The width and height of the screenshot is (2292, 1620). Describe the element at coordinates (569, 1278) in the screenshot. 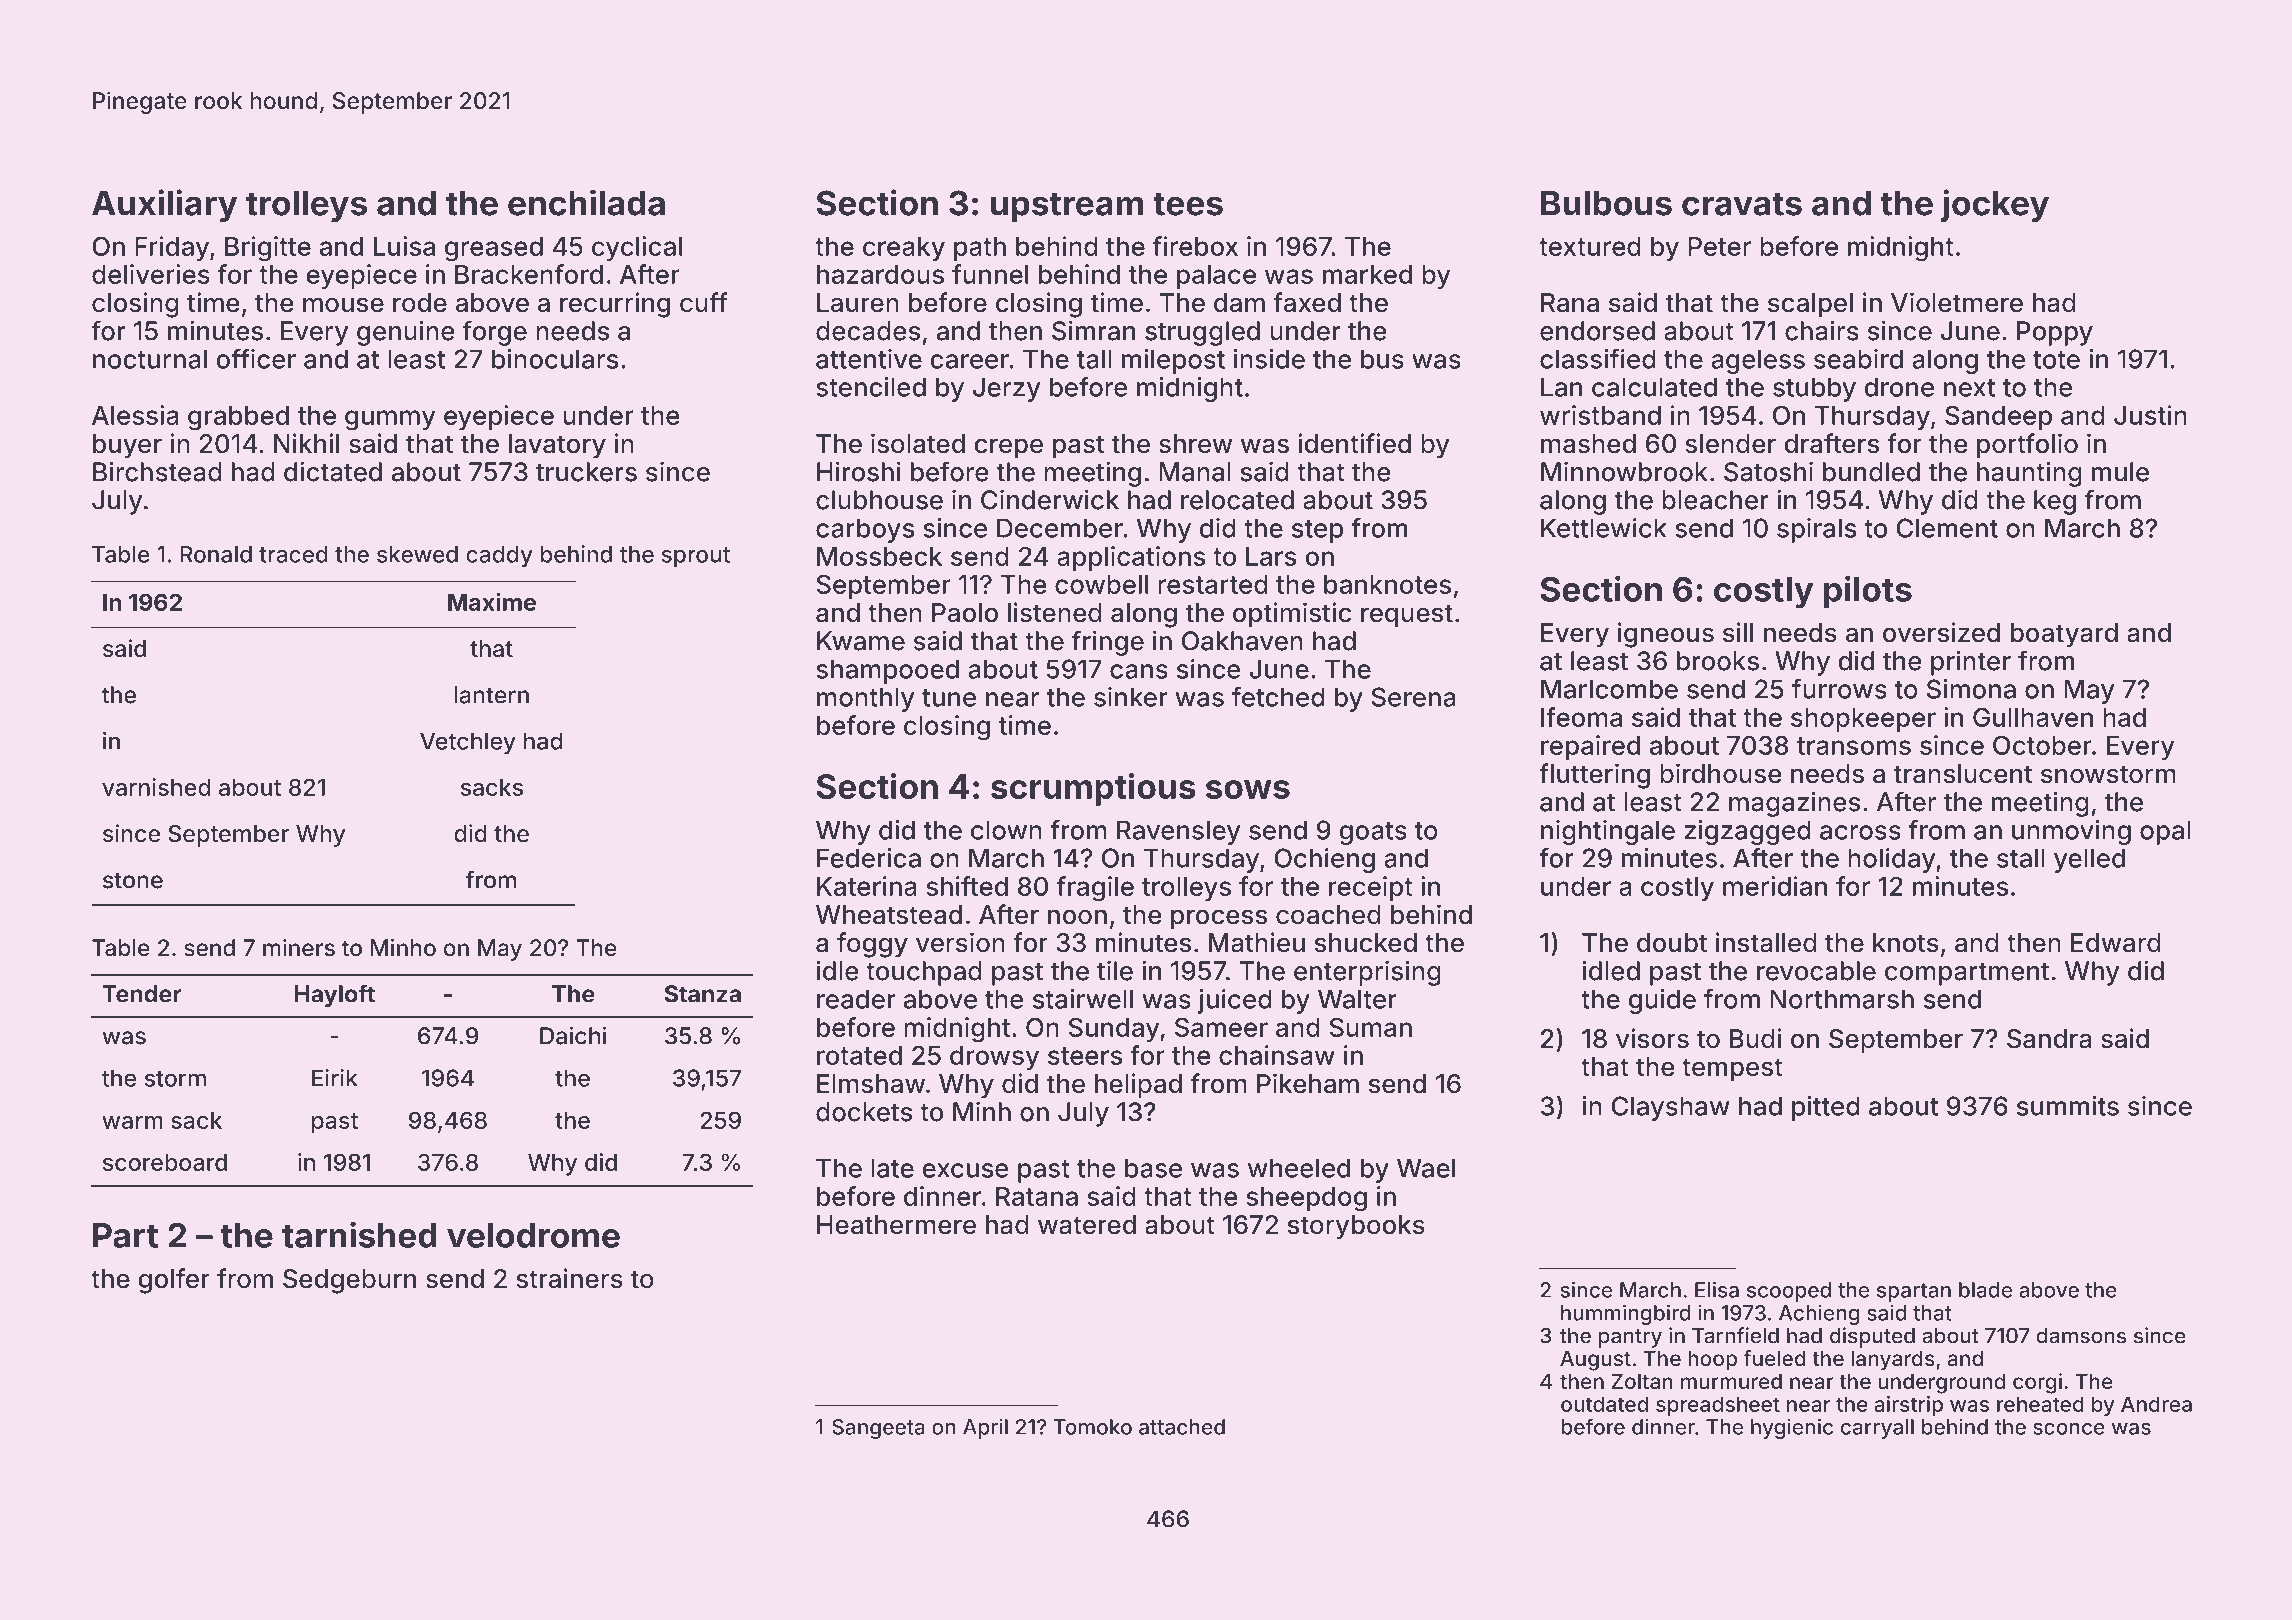

I see `strainers` at that location.
